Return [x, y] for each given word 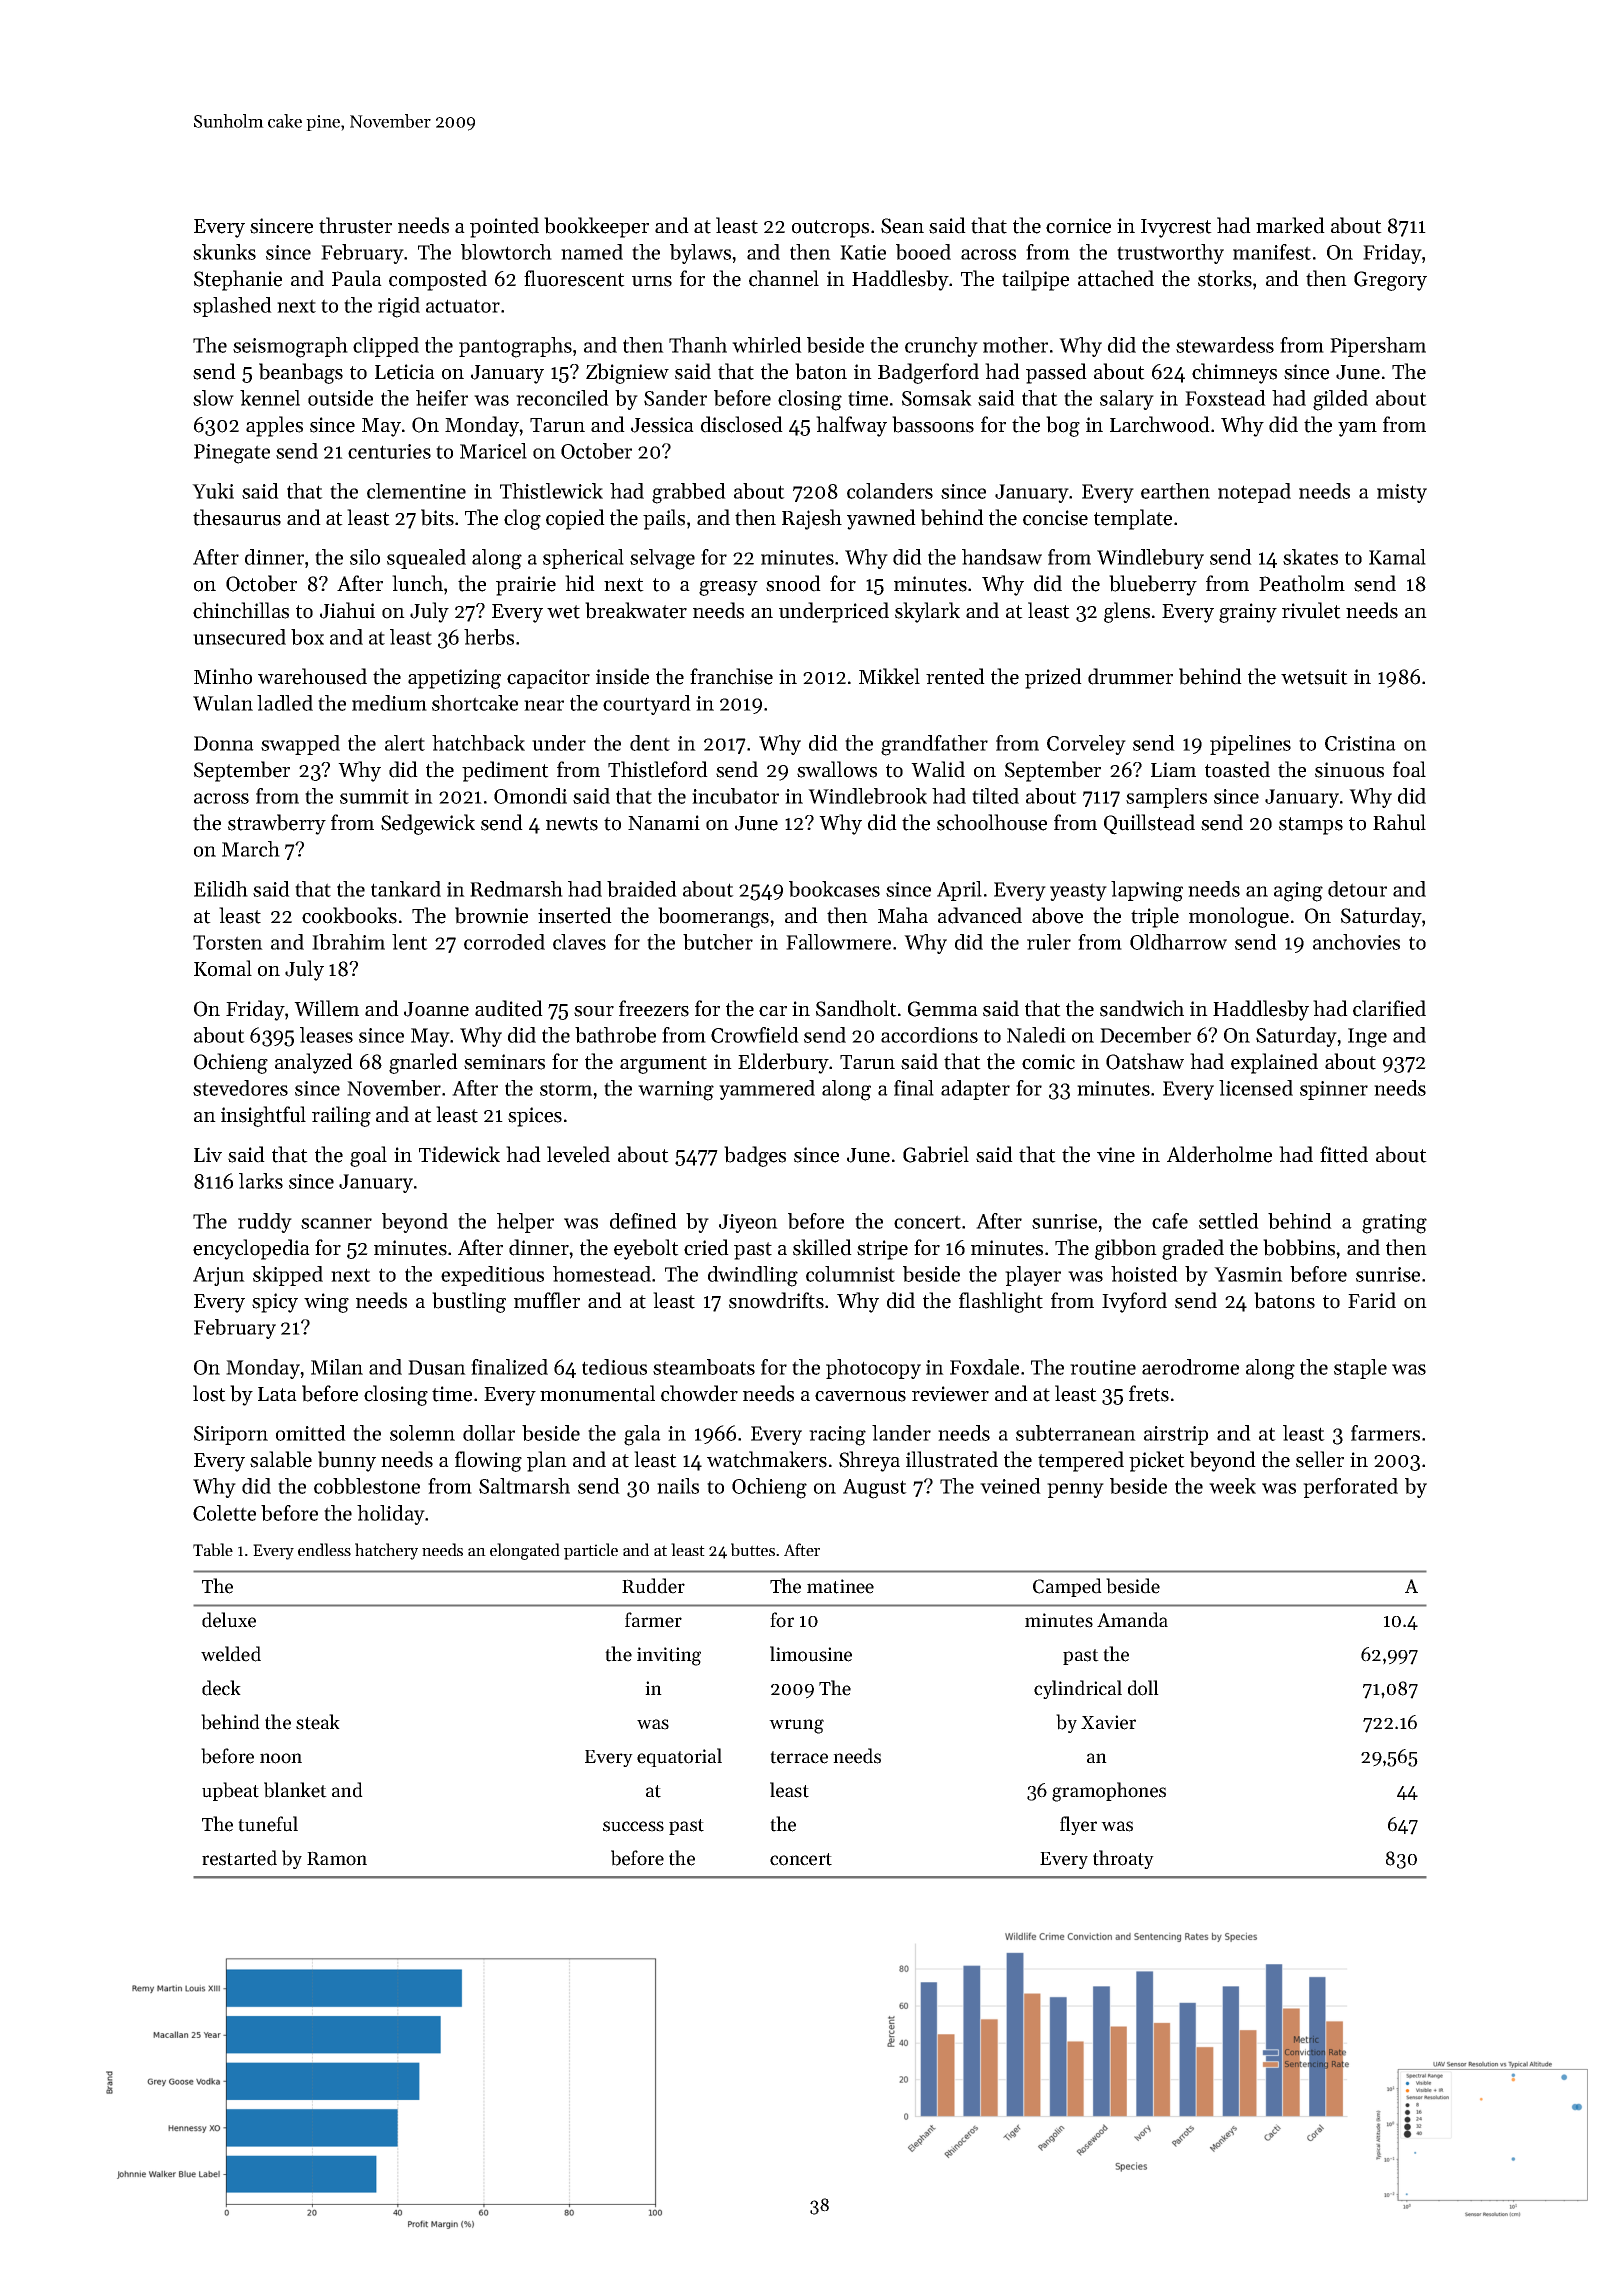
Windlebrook [867, 796]
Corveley [1086, 745]
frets [1149, 1393]
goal [368, 1156]
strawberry [277, 824]
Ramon [337, 1858]
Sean [902, 226]
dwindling [753, 1276]
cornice [1078, 226]
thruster [355, 225]
